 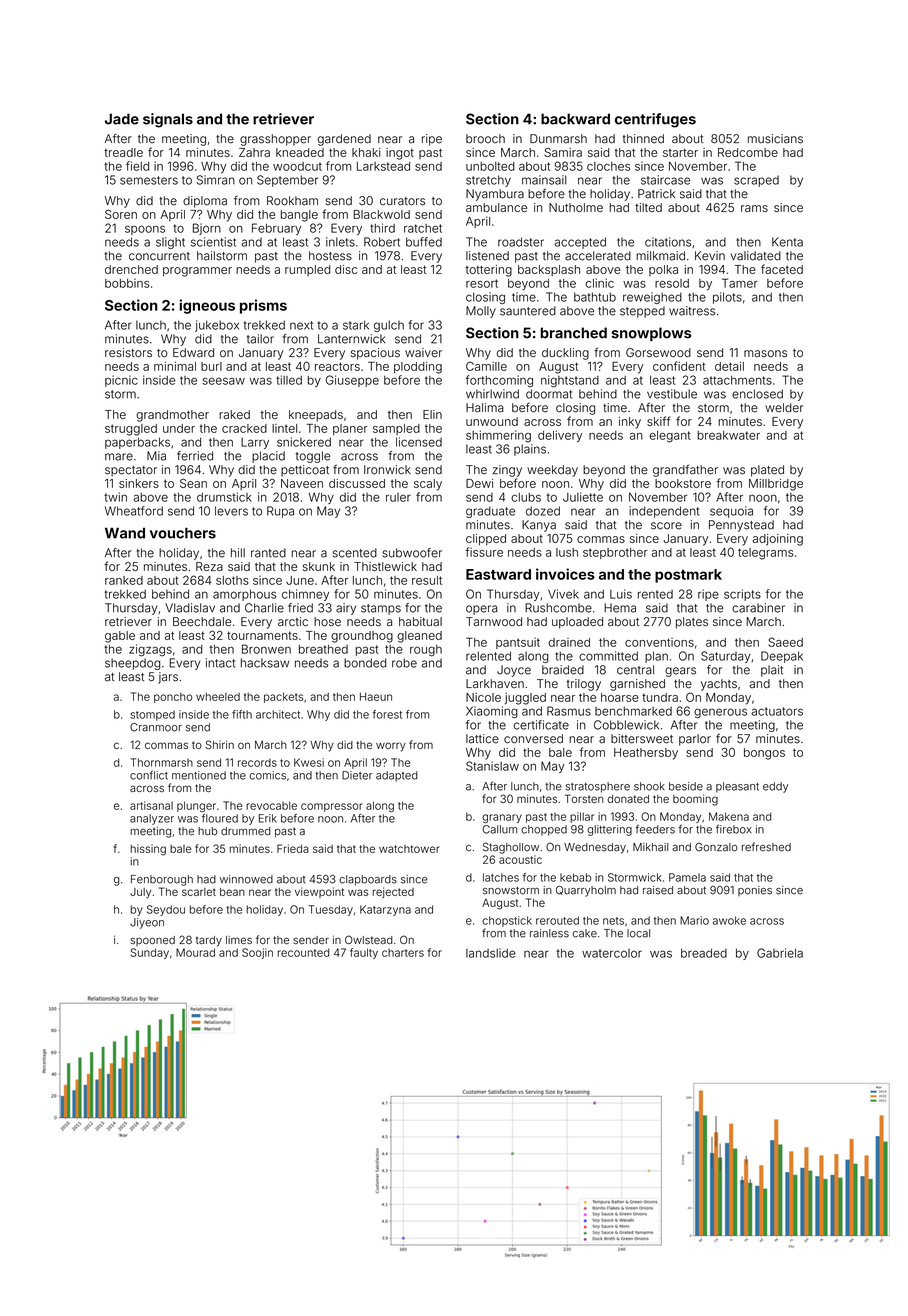 What do you see at coordinates (492, 766) in the screenshot?
I see `Stanislaw` at bounding box center [492, 766].
